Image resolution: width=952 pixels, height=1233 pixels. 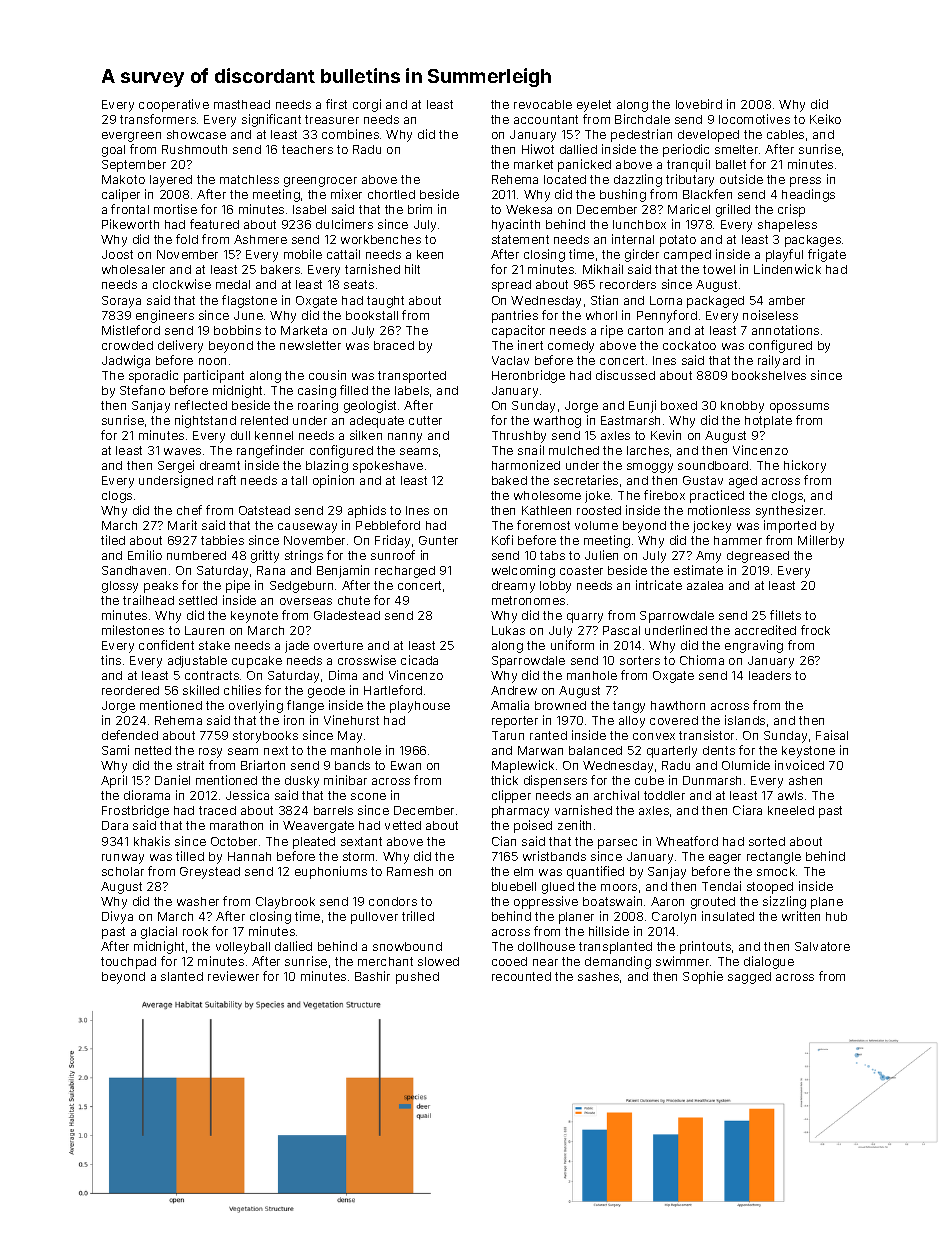 What do you see at coordinates (640, 660) in the page?
I see `sorters` at bounding box center [640, 660].
